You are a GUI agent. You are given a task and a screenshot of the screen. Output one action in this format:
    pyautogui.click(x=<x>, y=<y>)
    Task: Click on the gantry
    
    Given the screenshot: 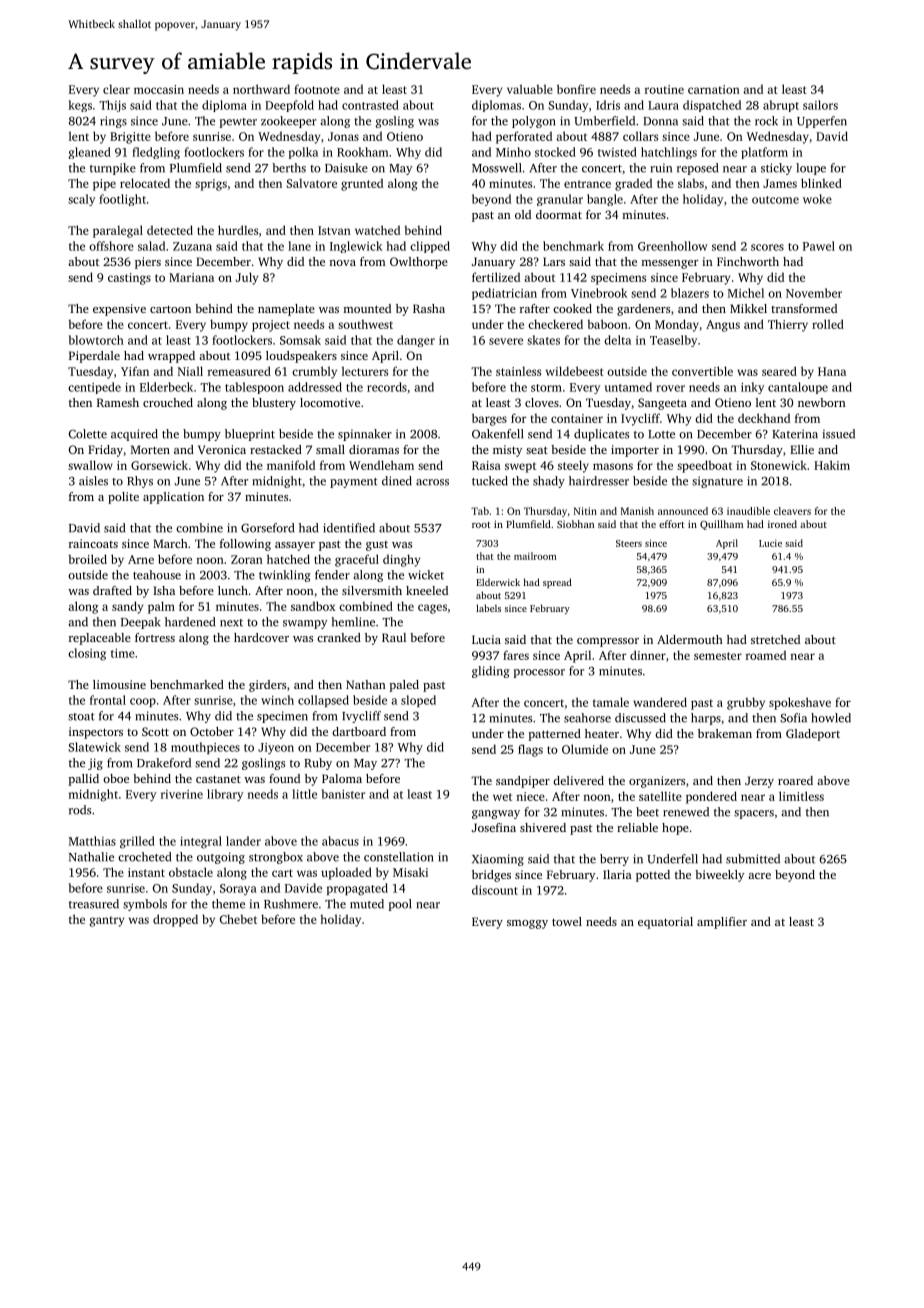 What is the action you would take?
    pyautogui.click(x=106, y=921)
